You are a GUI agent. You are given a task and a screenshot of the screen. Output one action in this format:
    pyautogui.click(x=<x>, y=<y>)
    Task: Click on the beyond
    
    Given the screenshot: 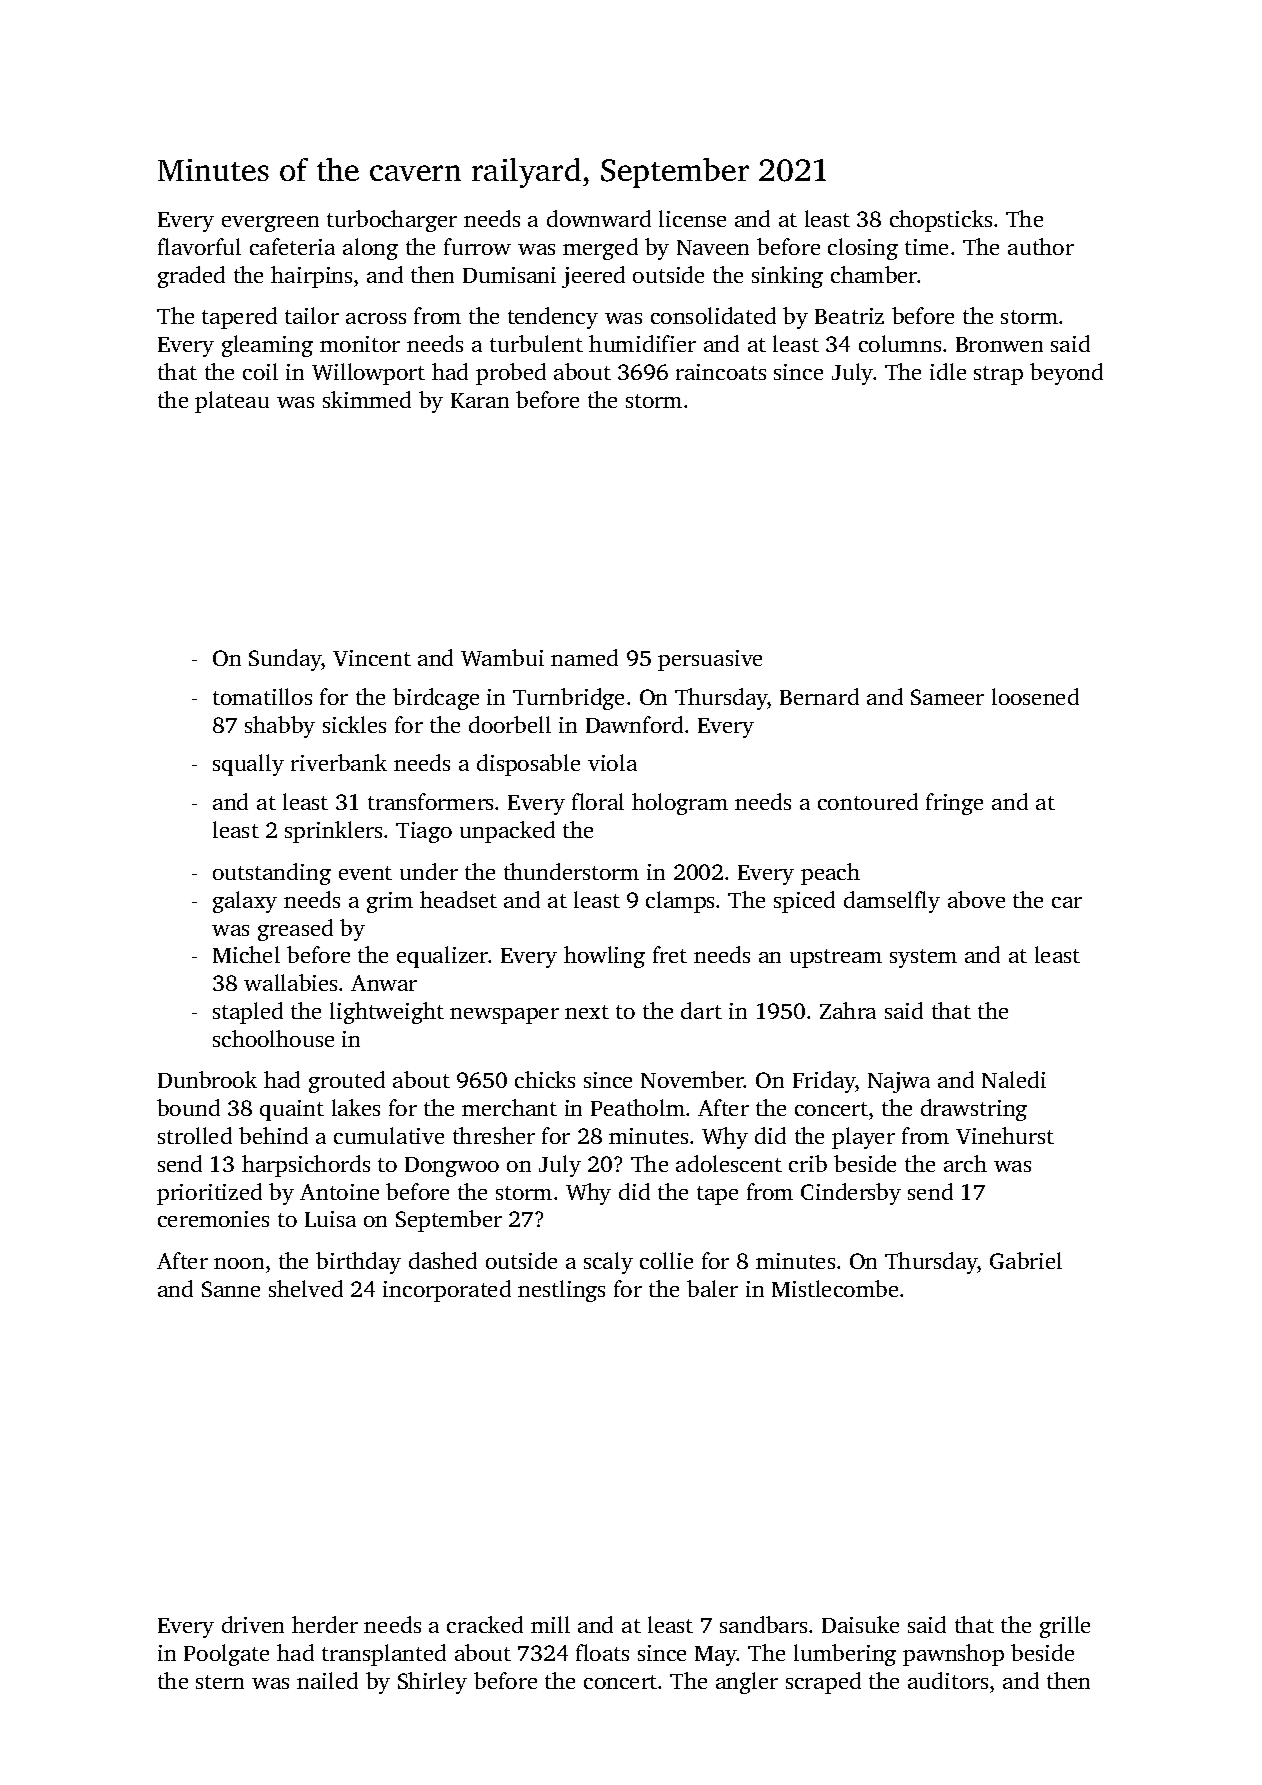 What is the action you would take?
    pyautogui.click(x=1066, y=374)
